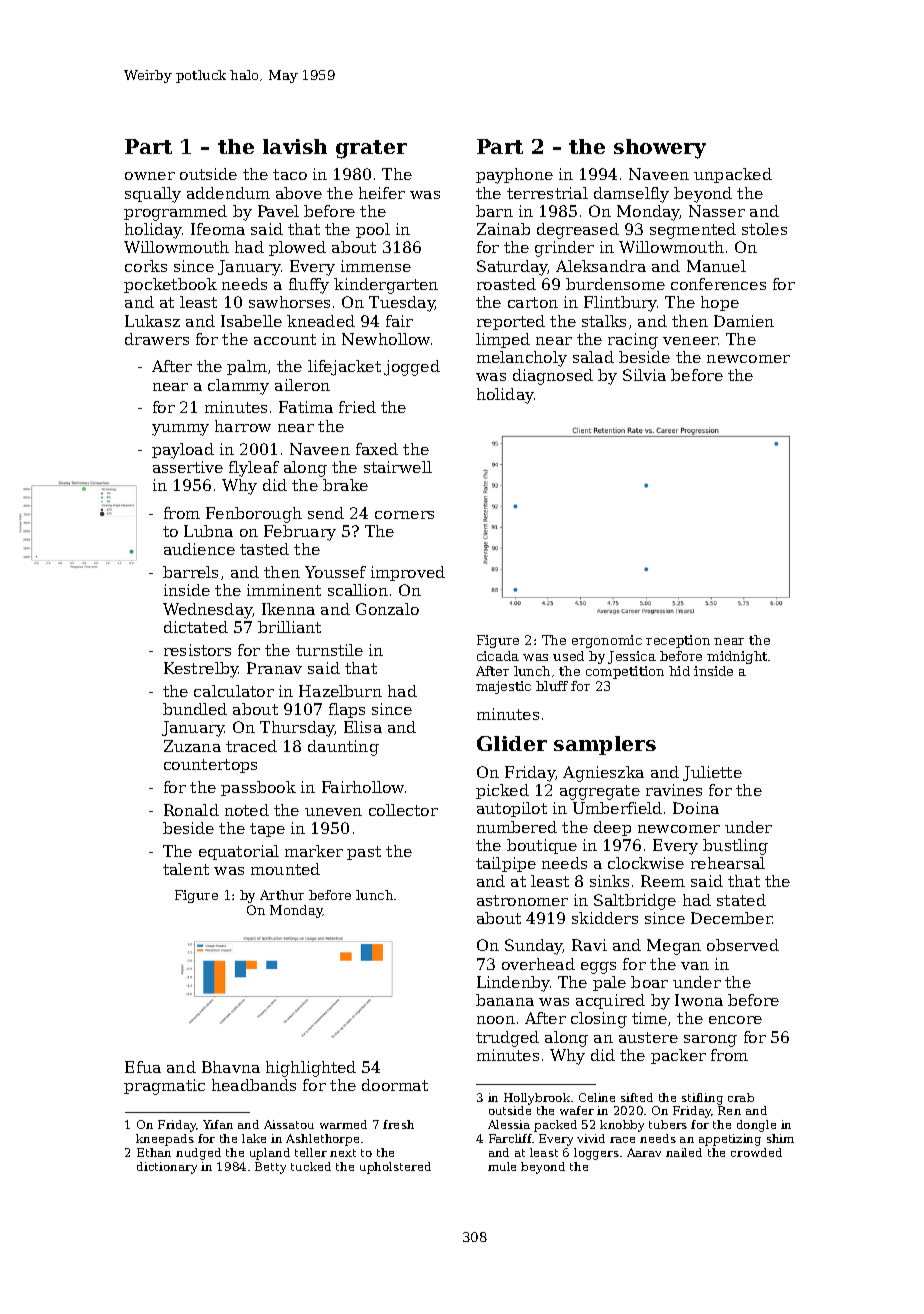 Image resolution: width=924 pixels, height=1314 pixels. What do you see at coordinates (553, 377) in the screenshot?
I see `diagnosed` at bounding box center [553, 377].
